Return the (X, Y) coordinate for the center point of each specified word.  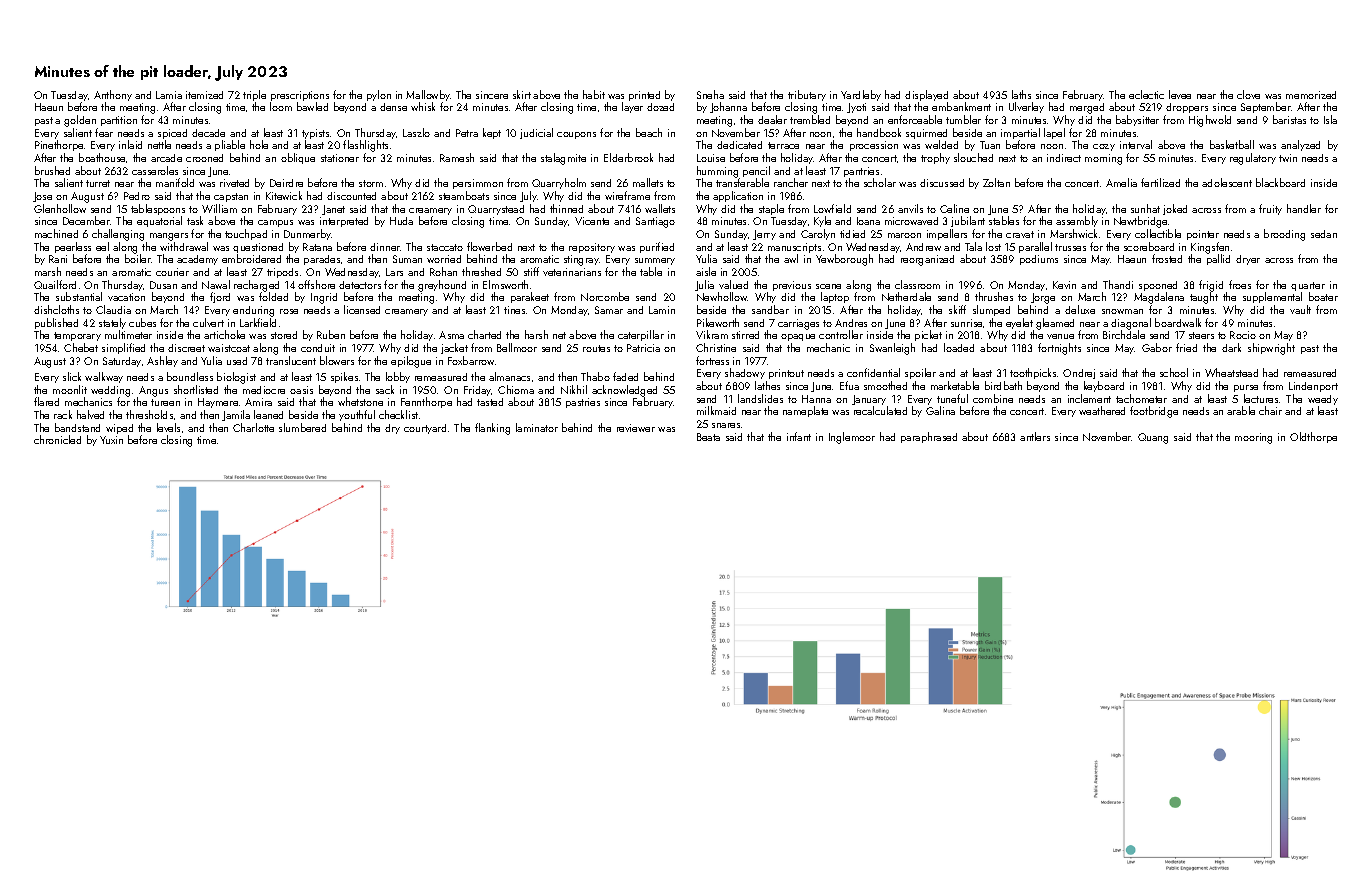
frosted (1167, 258)
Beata (708, 437)
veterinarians (572, 272)
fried (1186, 347)
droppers (1187, 108)
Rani (58, 259)
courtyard (425, 429)
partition (119, 121)
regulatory (1253, 159)
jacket (454, 348)
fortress (712, 360)
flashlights (365, 146)
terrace (783, 145)
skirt (522, 94)
